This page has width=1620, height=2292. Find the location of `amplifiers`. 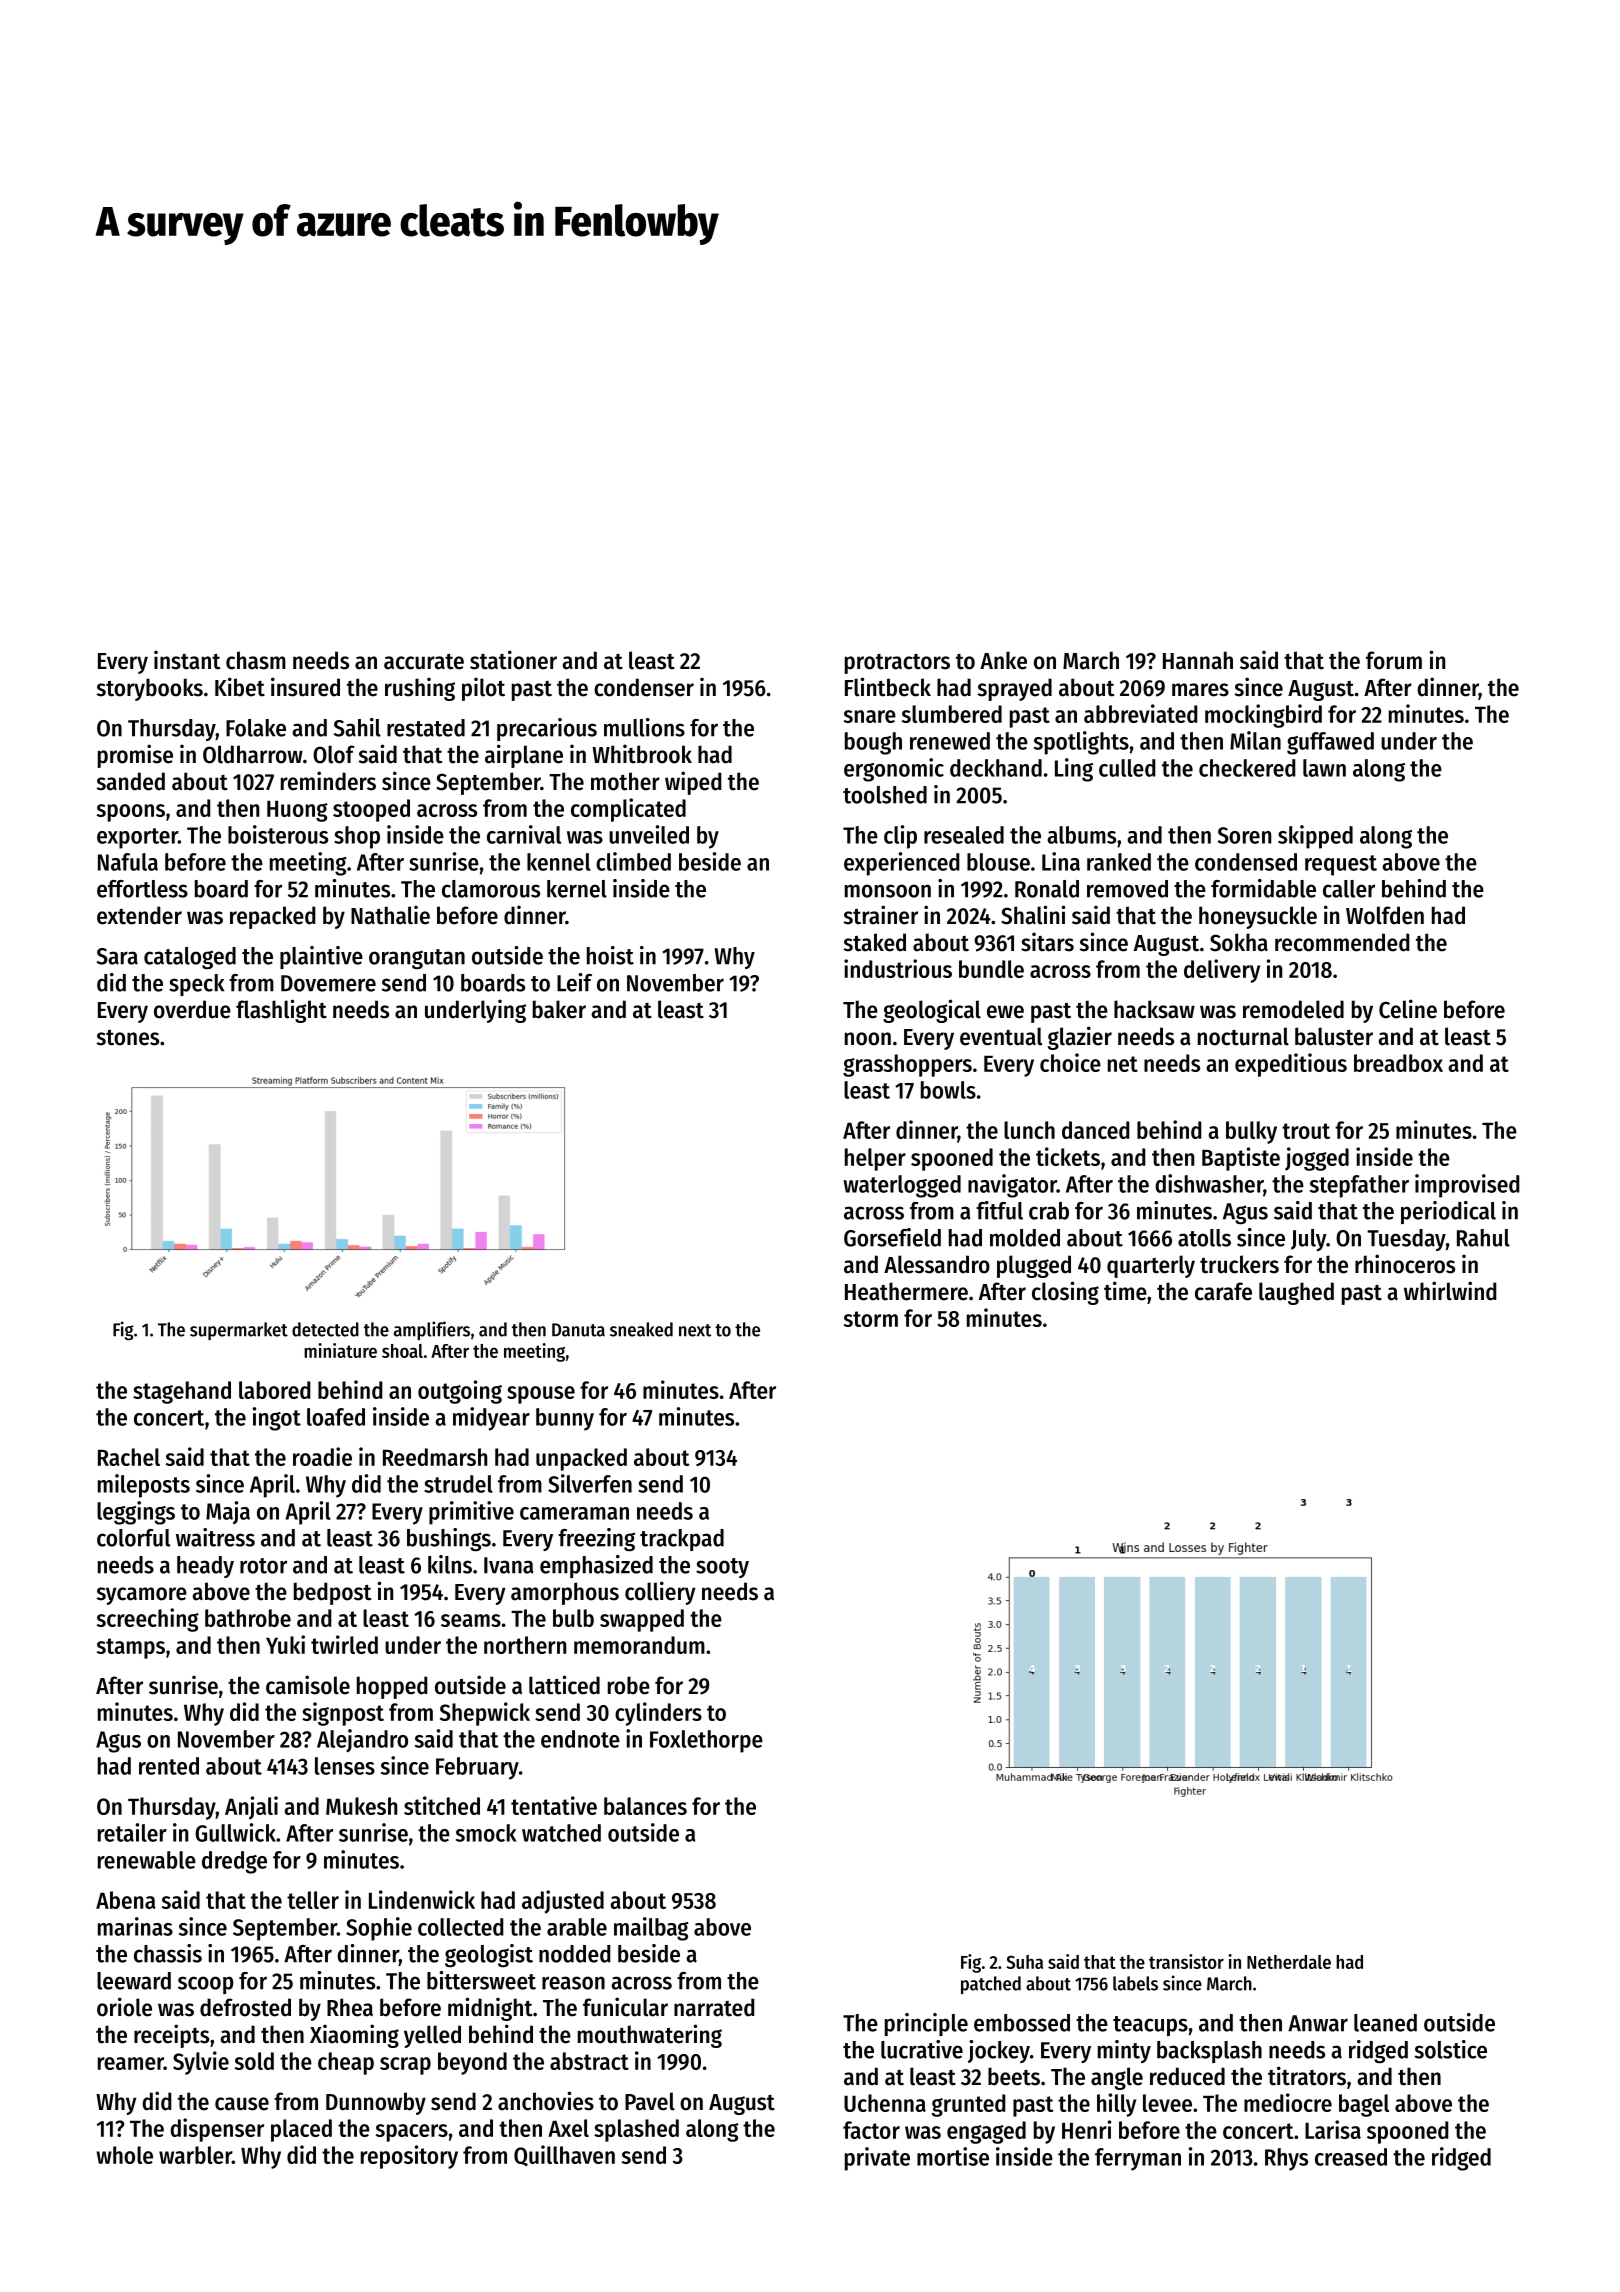

amplifiers is located at coordinates (432, 1330).
